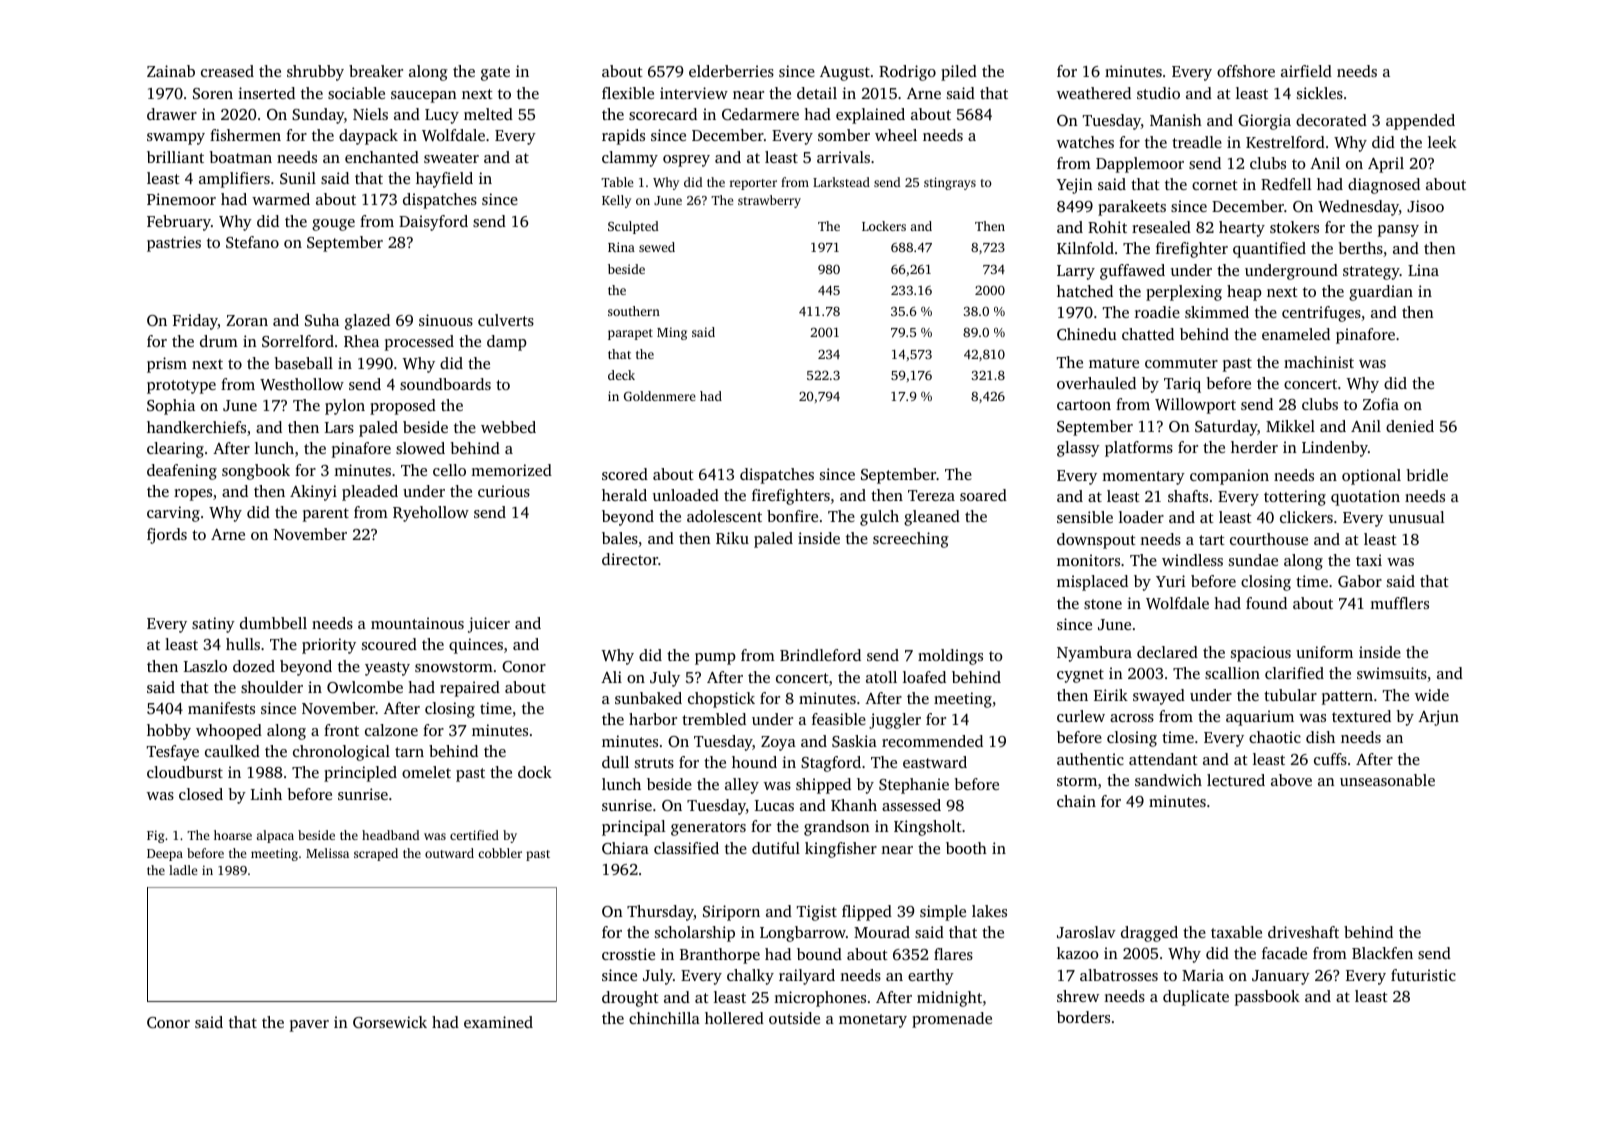  I want to click on driveshaft, so click(1303, 932).
